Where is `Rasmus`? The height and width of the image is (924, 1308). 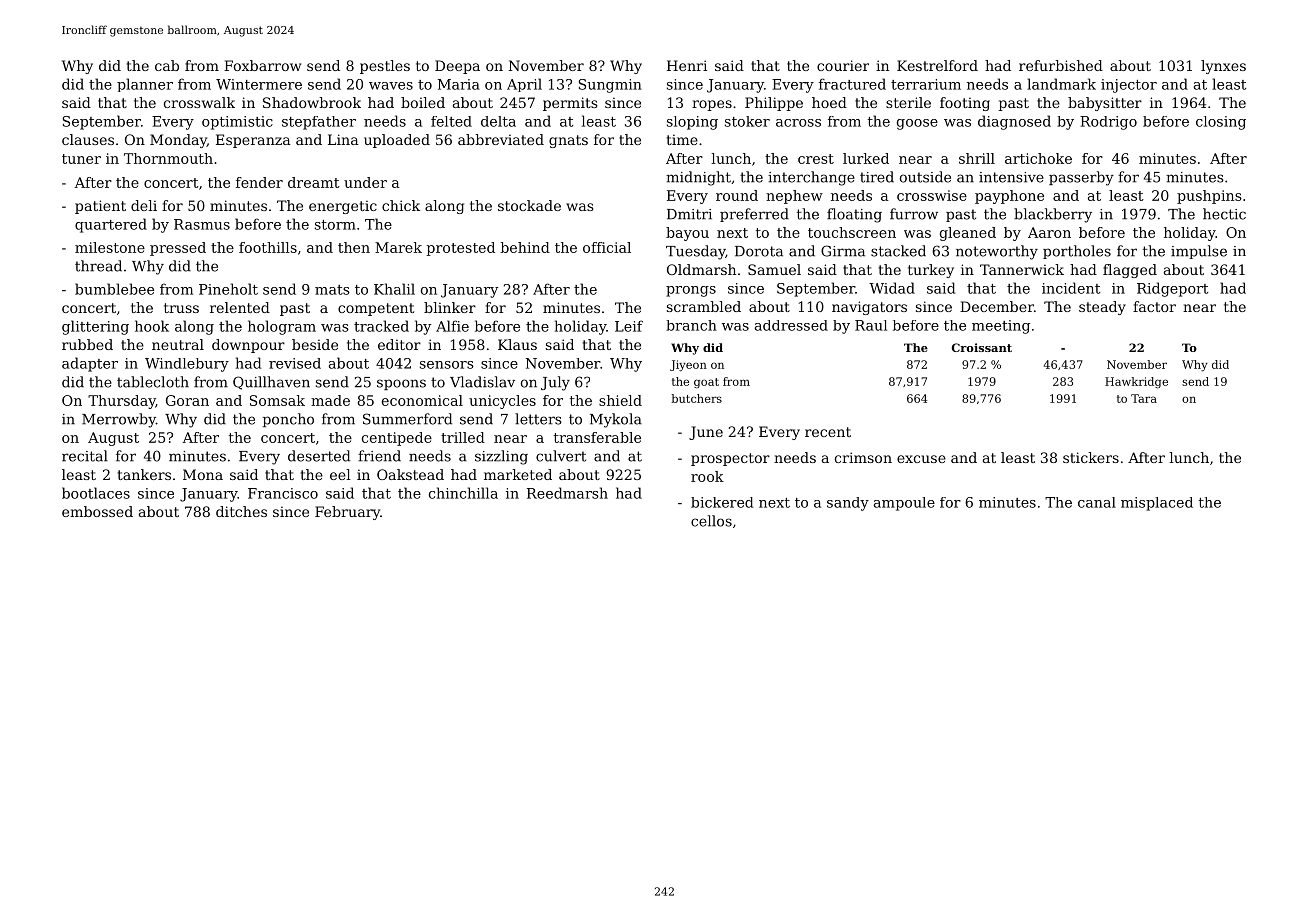
Rasmus is located at coordinates (202, 224).
